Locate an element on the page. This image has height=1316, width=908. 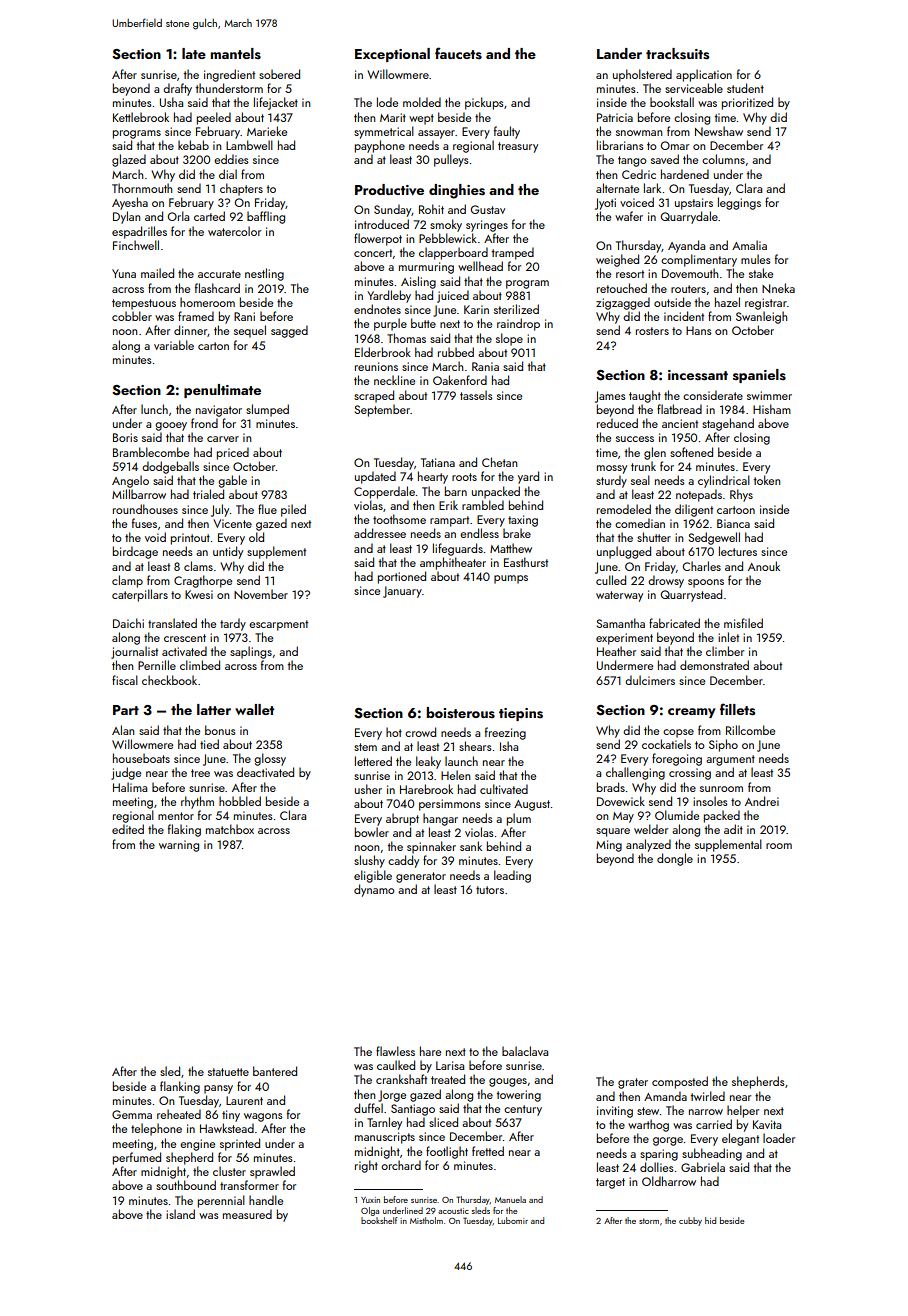
lifejacket is located at coordinates (276, 103).
